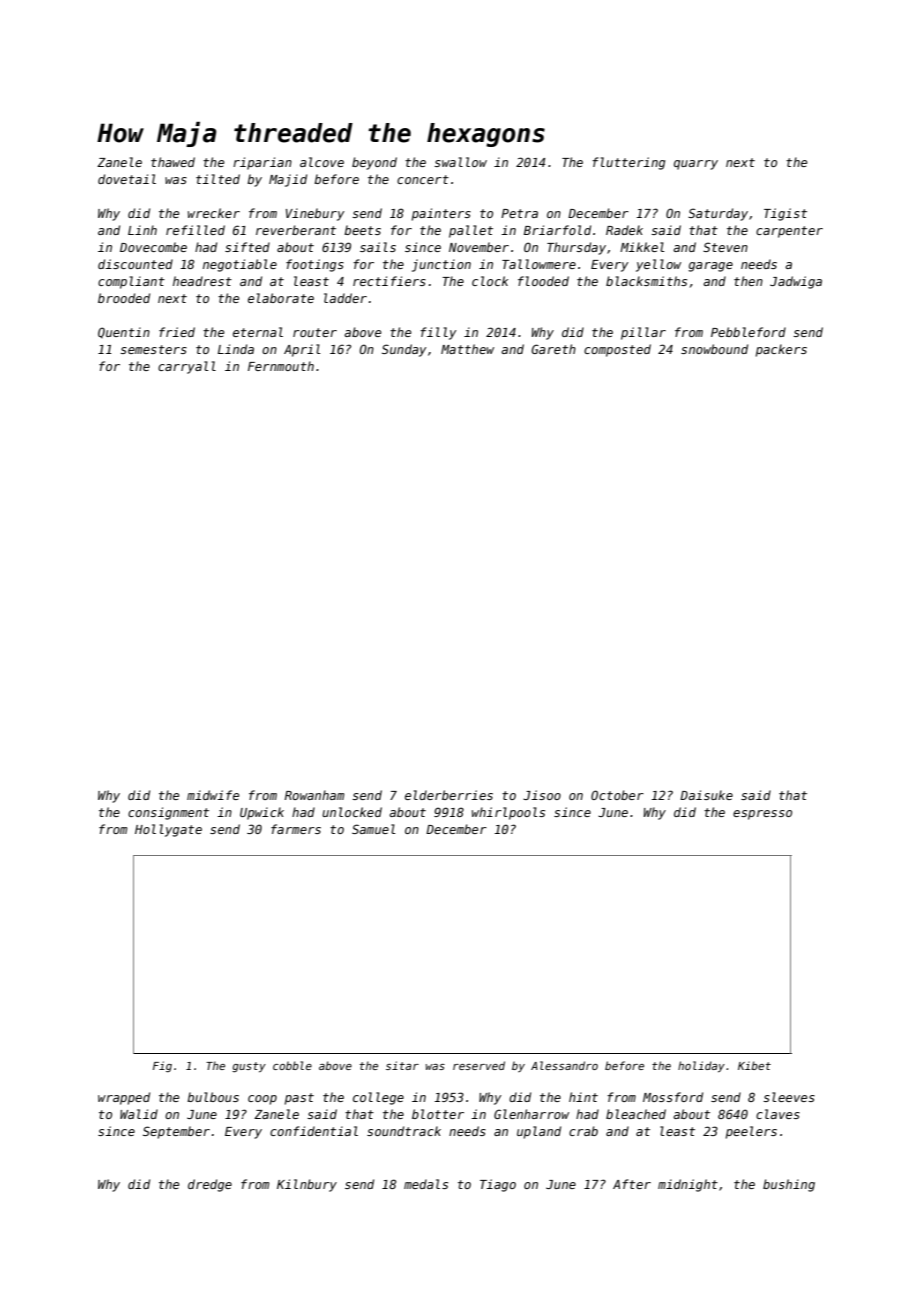 This image has height=1308, width=924. I want to click on elaborate, so click(281, 298).
